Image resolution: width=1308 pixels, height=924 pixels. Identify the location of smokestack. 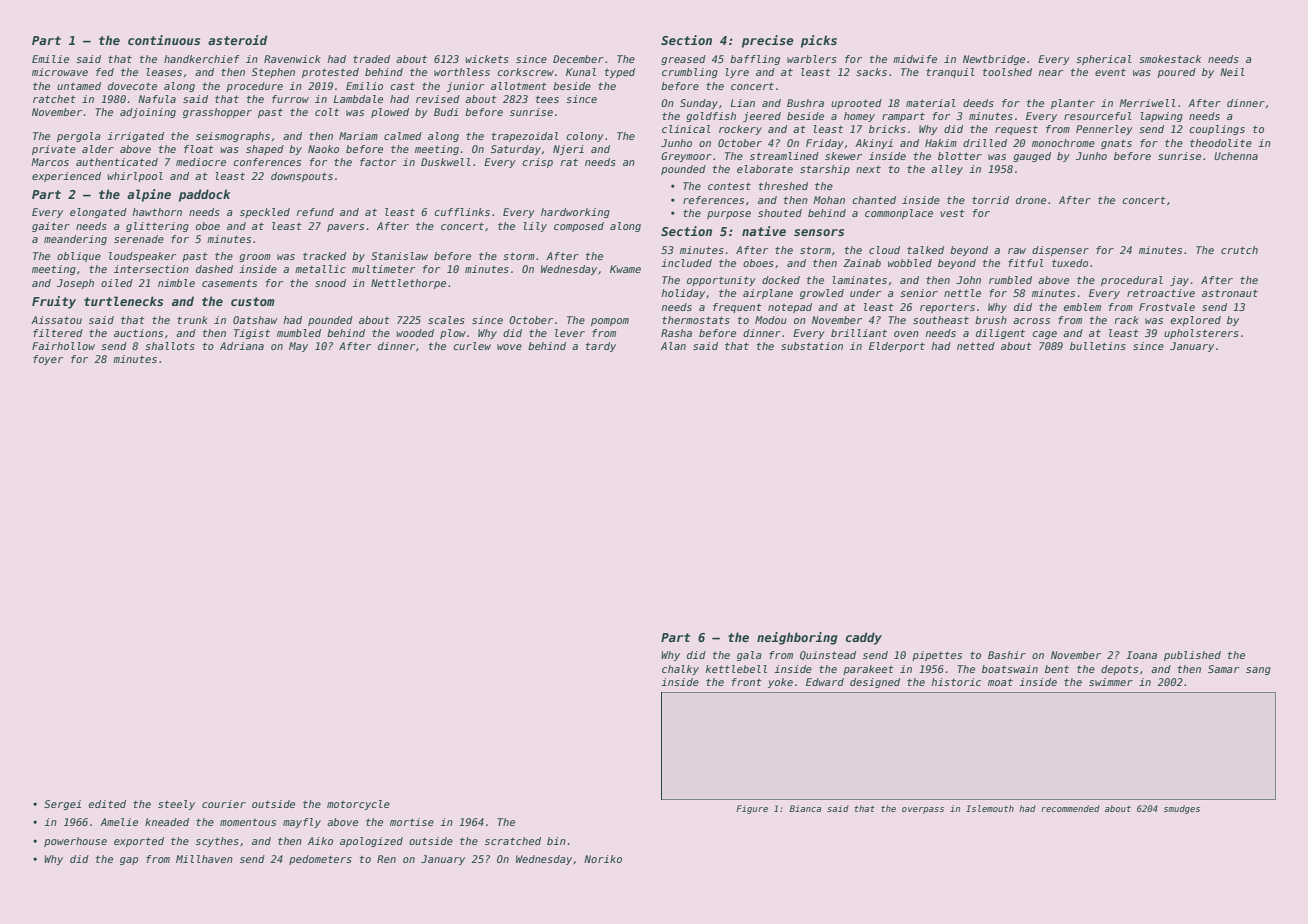
(1170, 59).
